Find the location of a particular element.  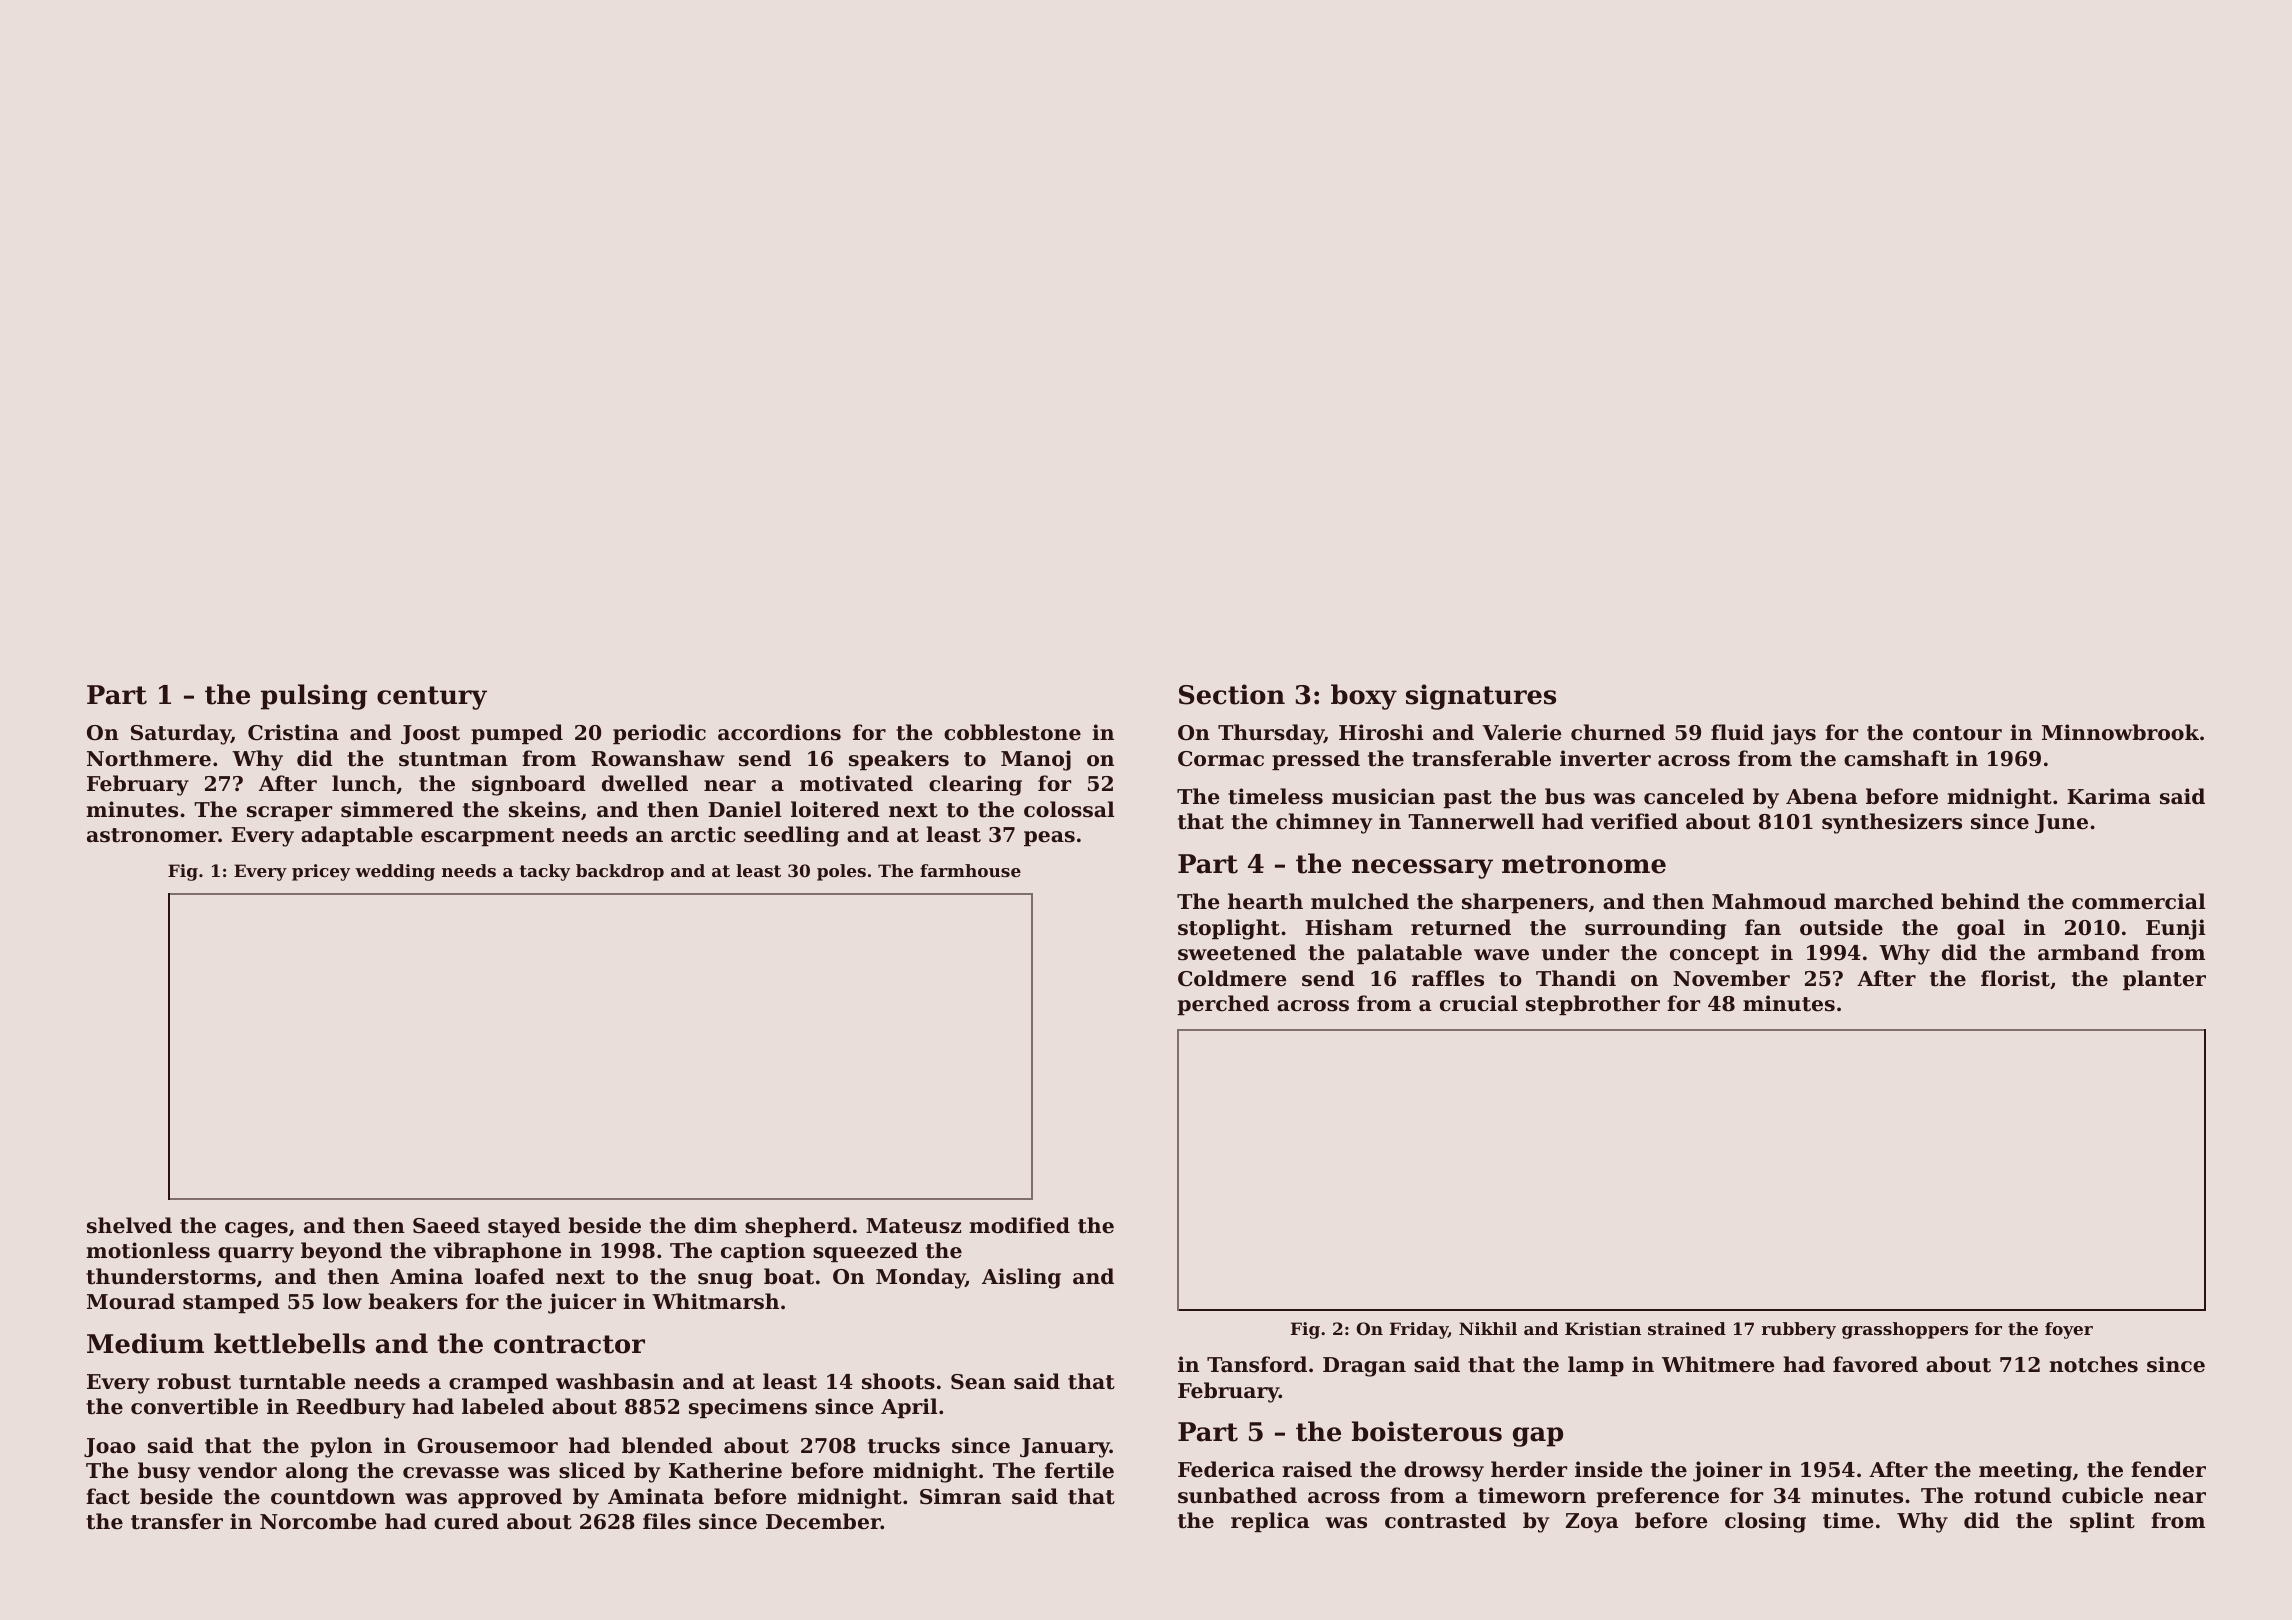

planter is located at coordinates (2164, 980).
